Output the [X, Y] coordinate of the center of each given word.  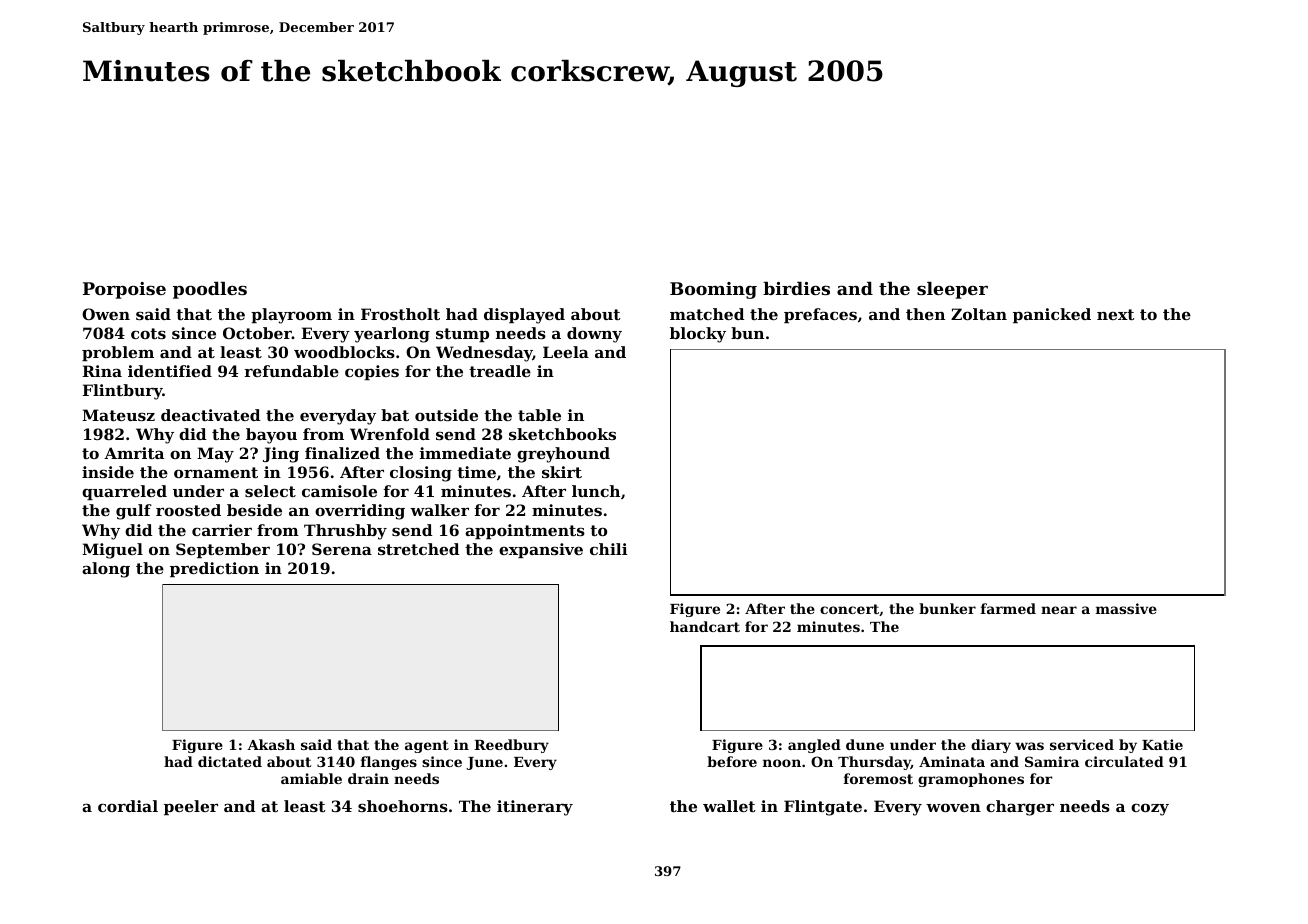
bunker [947, 608]
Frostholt [400, 314]
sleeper [952, 290]
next [1115, 314]
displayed [524, 316]
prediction [214, 569]
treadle [500, 371]
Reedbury [511, 746]
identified [170, 371]
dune [865, 744]
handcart [705, 626]
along [106, 570]
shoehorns [403, 806]
